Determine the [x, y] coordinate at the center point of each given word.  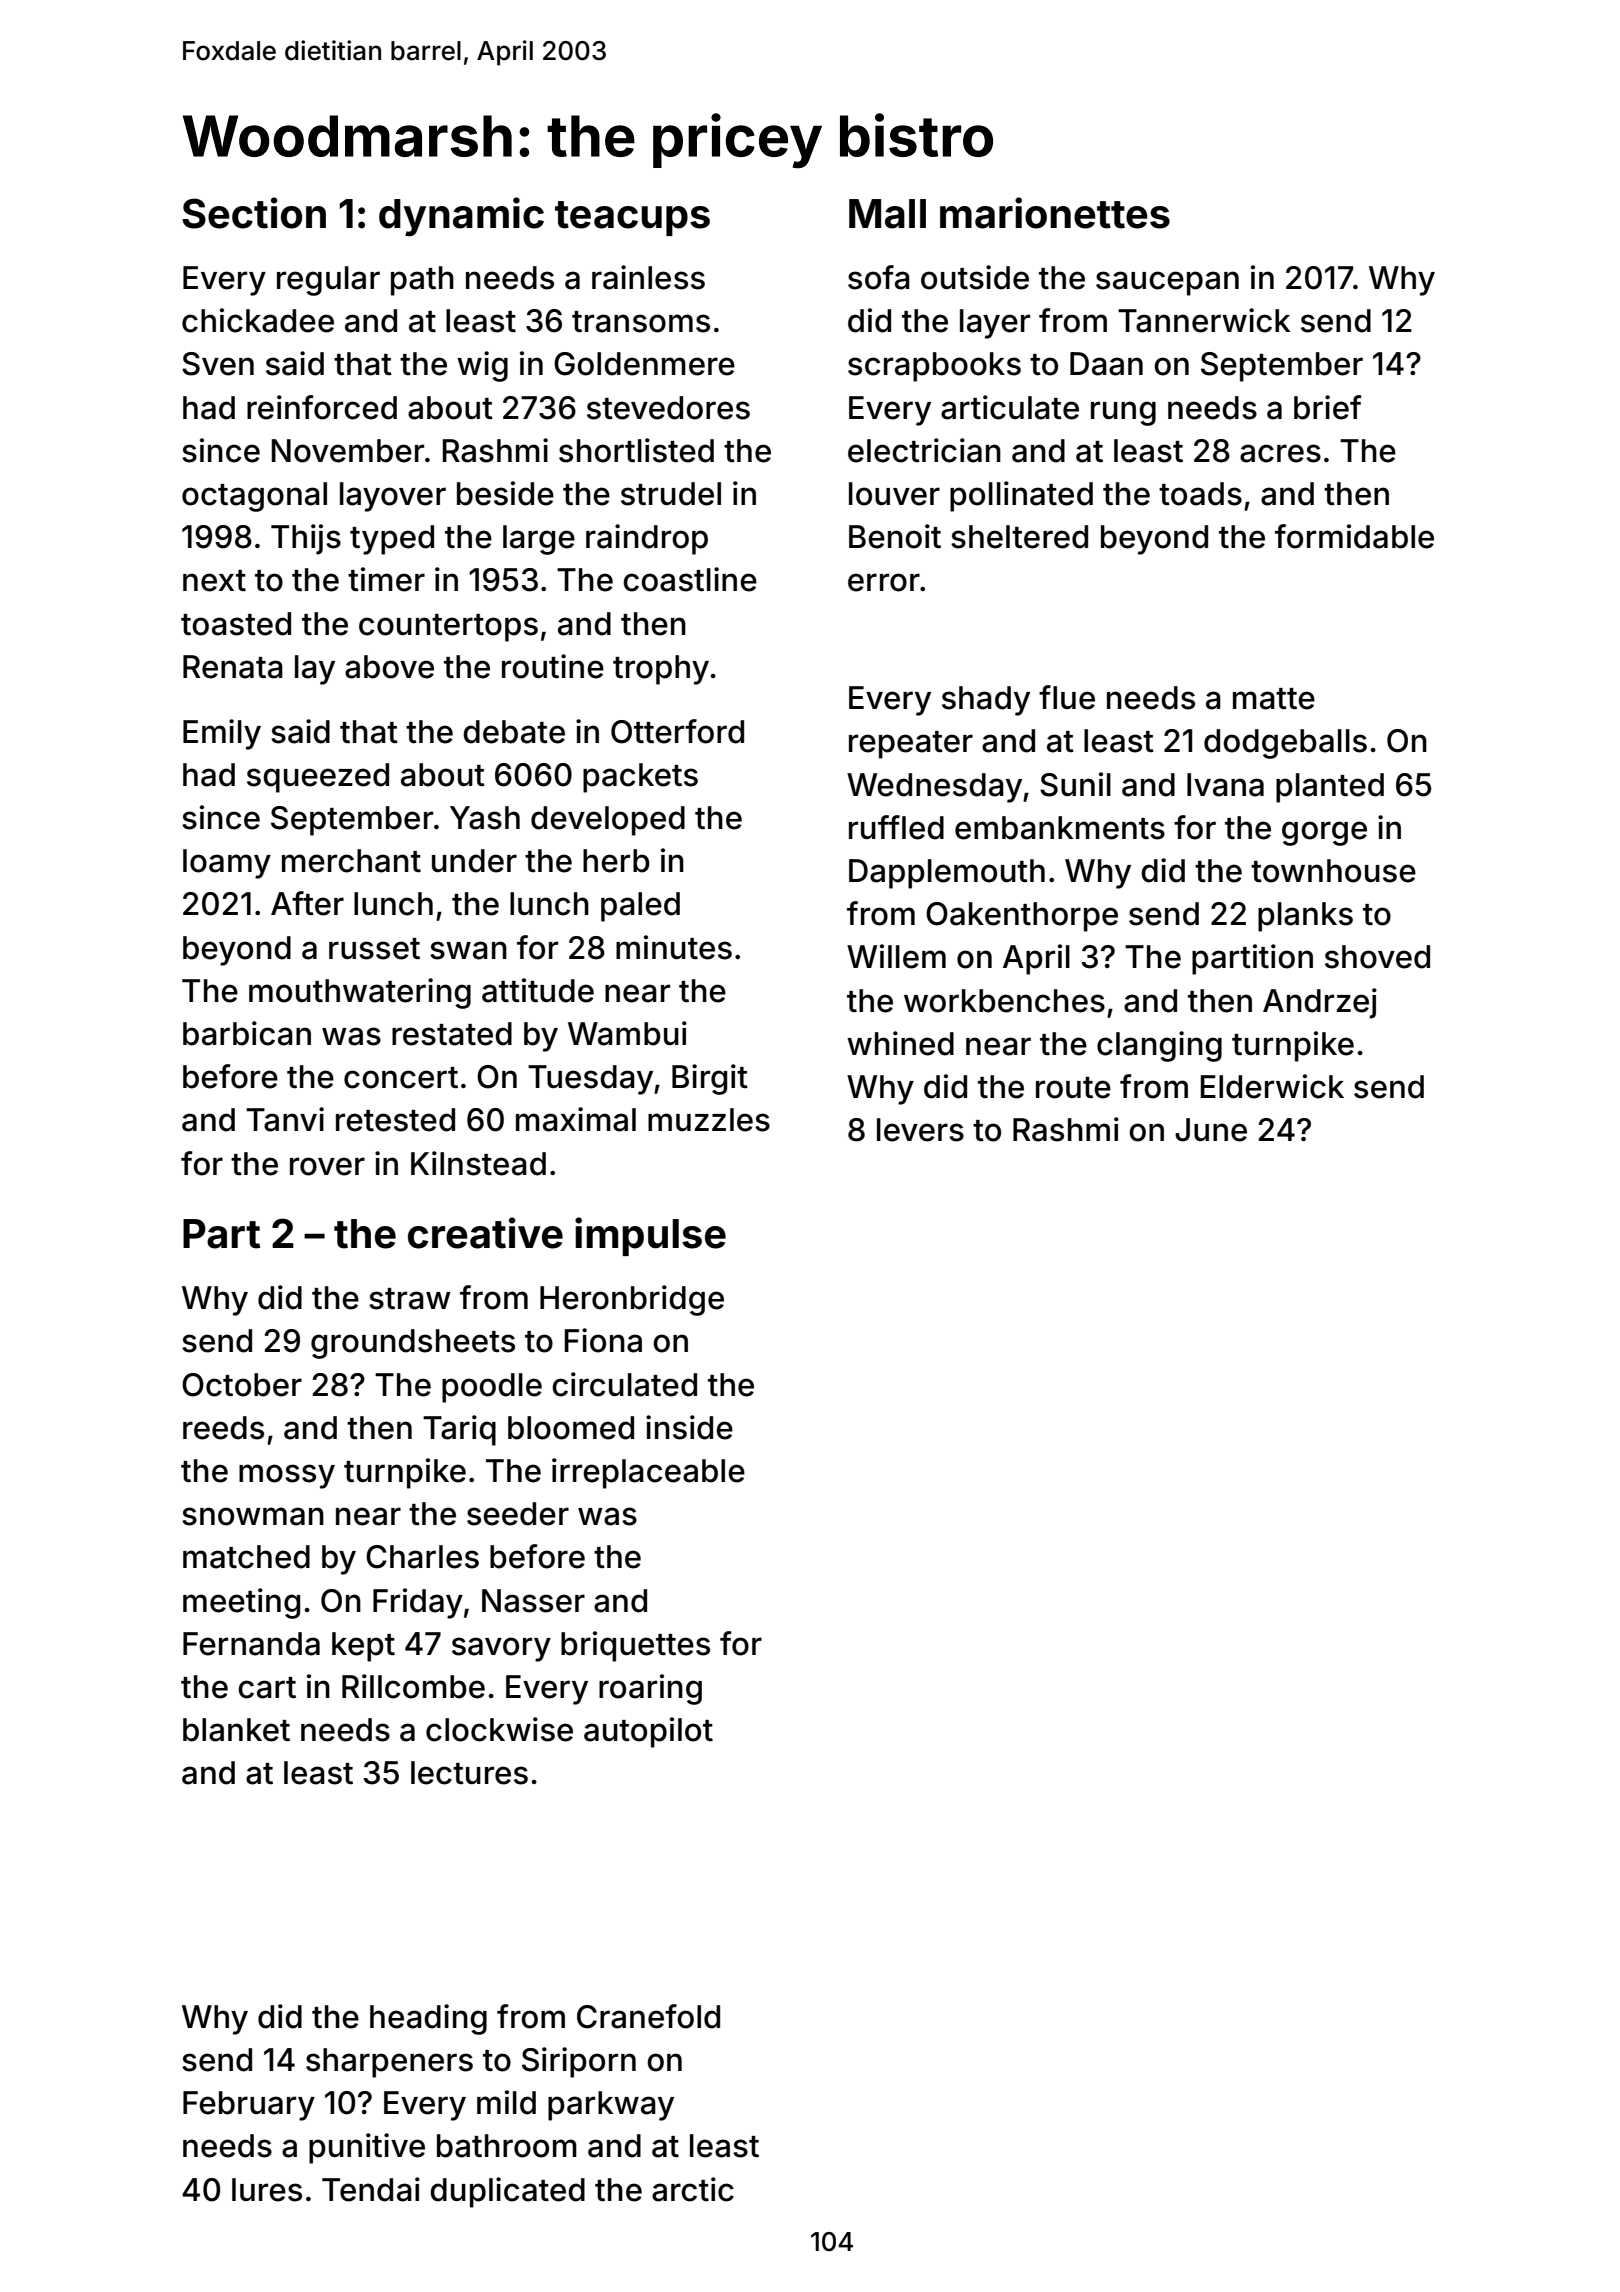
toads [1200, 494]
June [1211, 1130]
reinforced [322, 407]
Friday [418, 1603]
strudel [671, 494]
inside [689, 1427]
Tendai [371, 2189]
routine [553, 666]
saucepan [1167, 283]
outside [975, 277]
